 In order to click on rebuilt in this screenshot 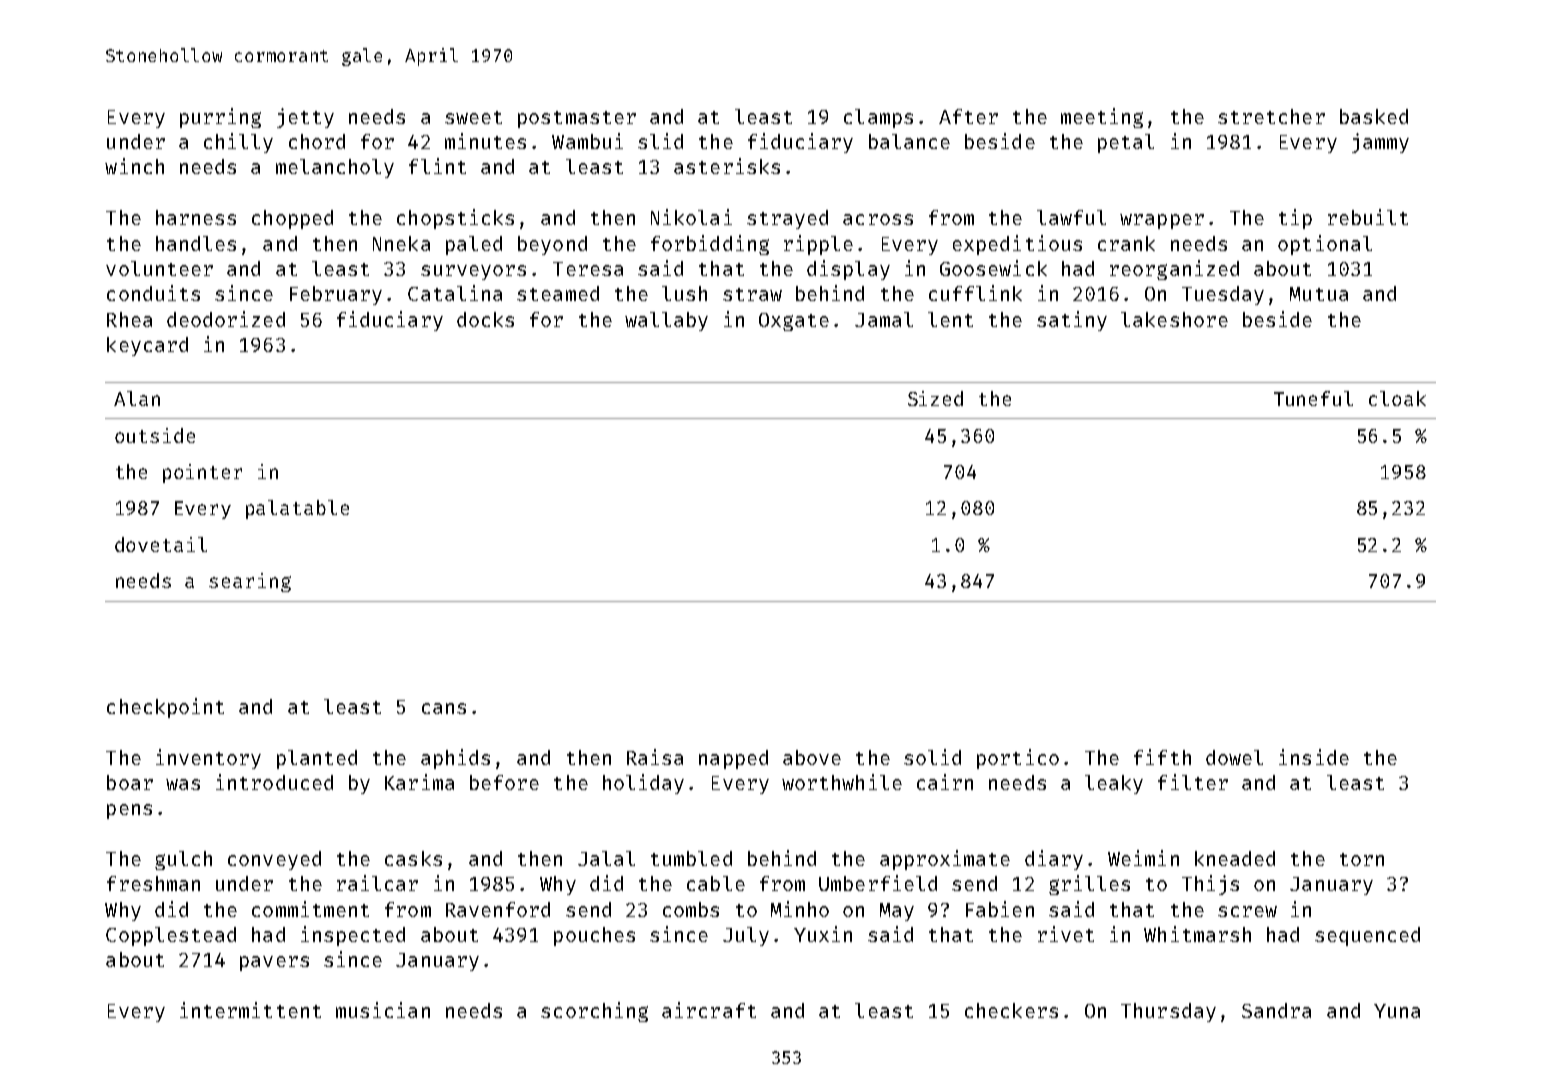, I will do `click(1368, 217)`.
